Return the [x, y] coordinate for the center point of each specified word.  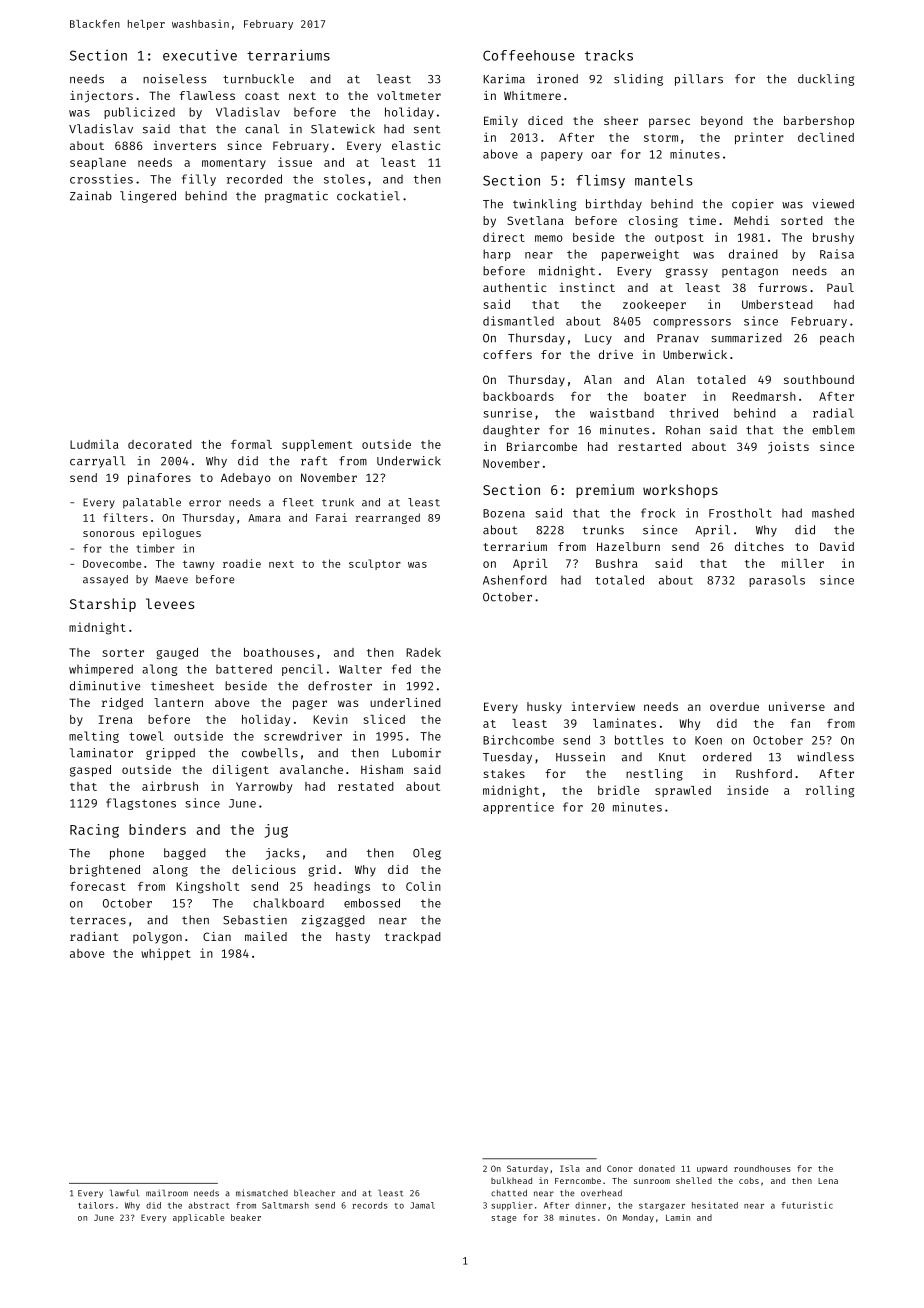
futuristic [807, 1205]
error [205, 503]
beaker [246, 1217]
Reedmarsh [764, 396]
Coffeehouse [529, 55]
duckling [826, 80]
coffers [507, 354]
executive [200, 55]
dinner [590, 1205]
